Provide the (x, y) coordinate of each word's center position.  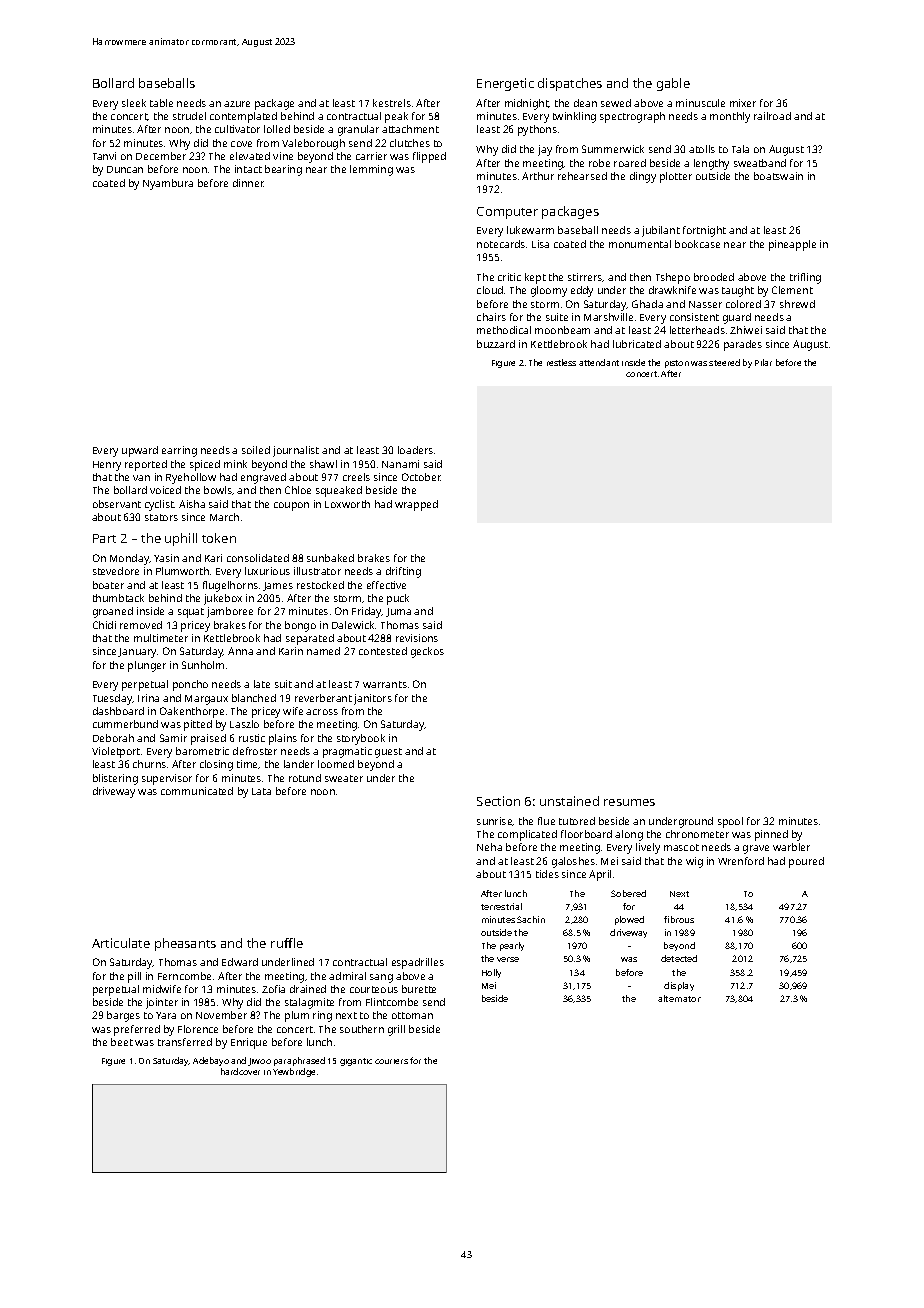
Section (498, 801)
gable (673, 84)
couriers (391, 1061)
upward (140, 451)
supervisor (167, 779)
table (161, 103)
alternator (679, 998)
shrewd (797, 304)
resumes (629, 802)
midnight (527, 104)
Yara (166, 1015)
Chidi (104, 625)
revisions (417, 638)
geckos (427, 652)
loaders (415, 450)
